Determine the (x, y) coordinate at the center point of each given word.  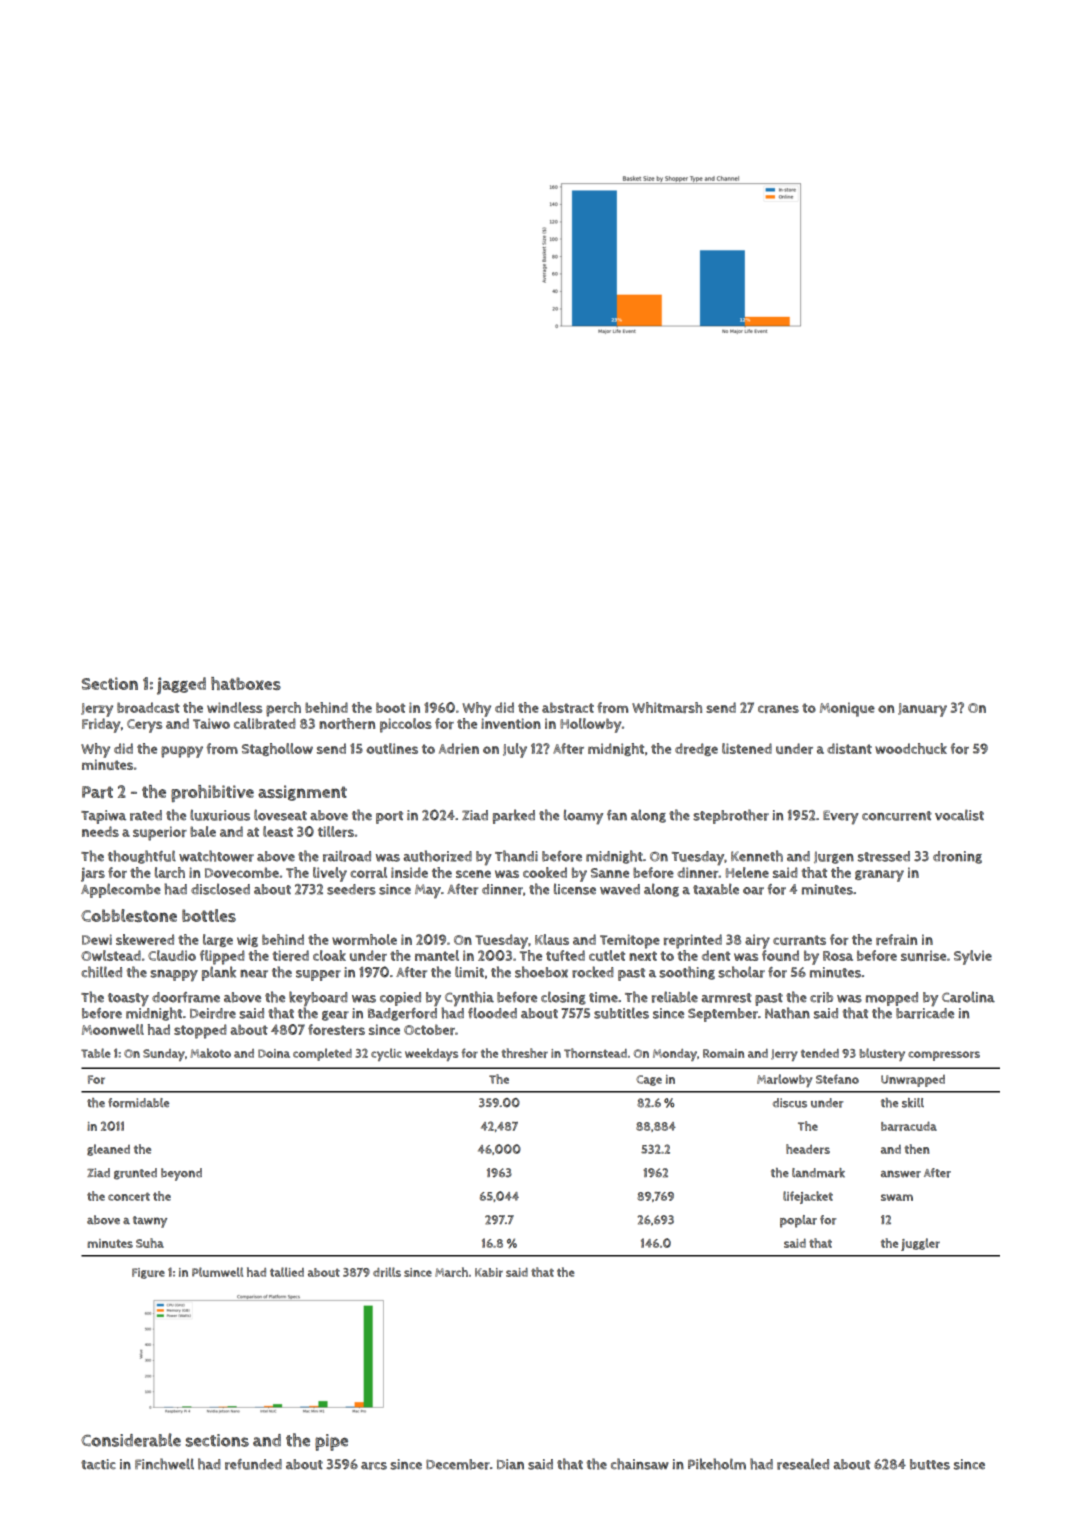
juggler (920, 1244)
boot (390, 707)
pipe (331, 1442)
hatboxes (246, 683)
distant (849, 748)
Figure (148, 1273)
